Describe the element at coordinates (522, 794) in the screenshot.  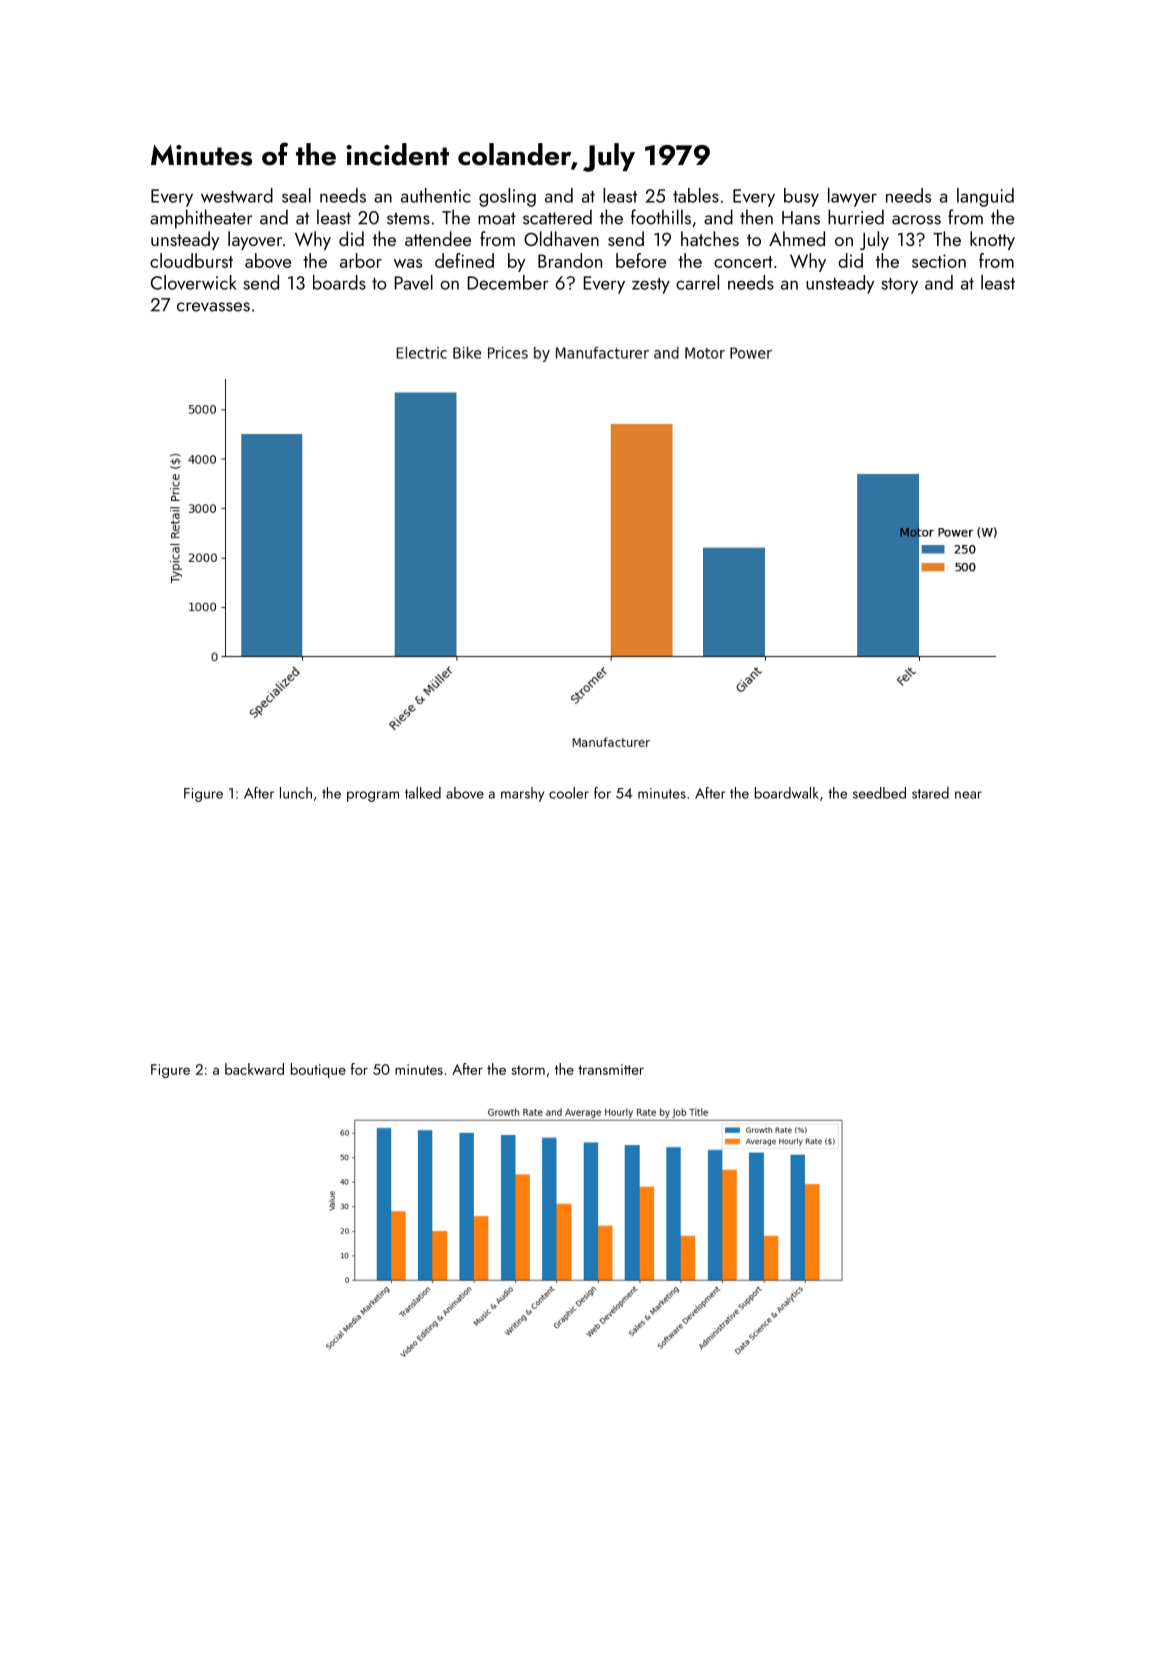
I see `marshy` at that location.
